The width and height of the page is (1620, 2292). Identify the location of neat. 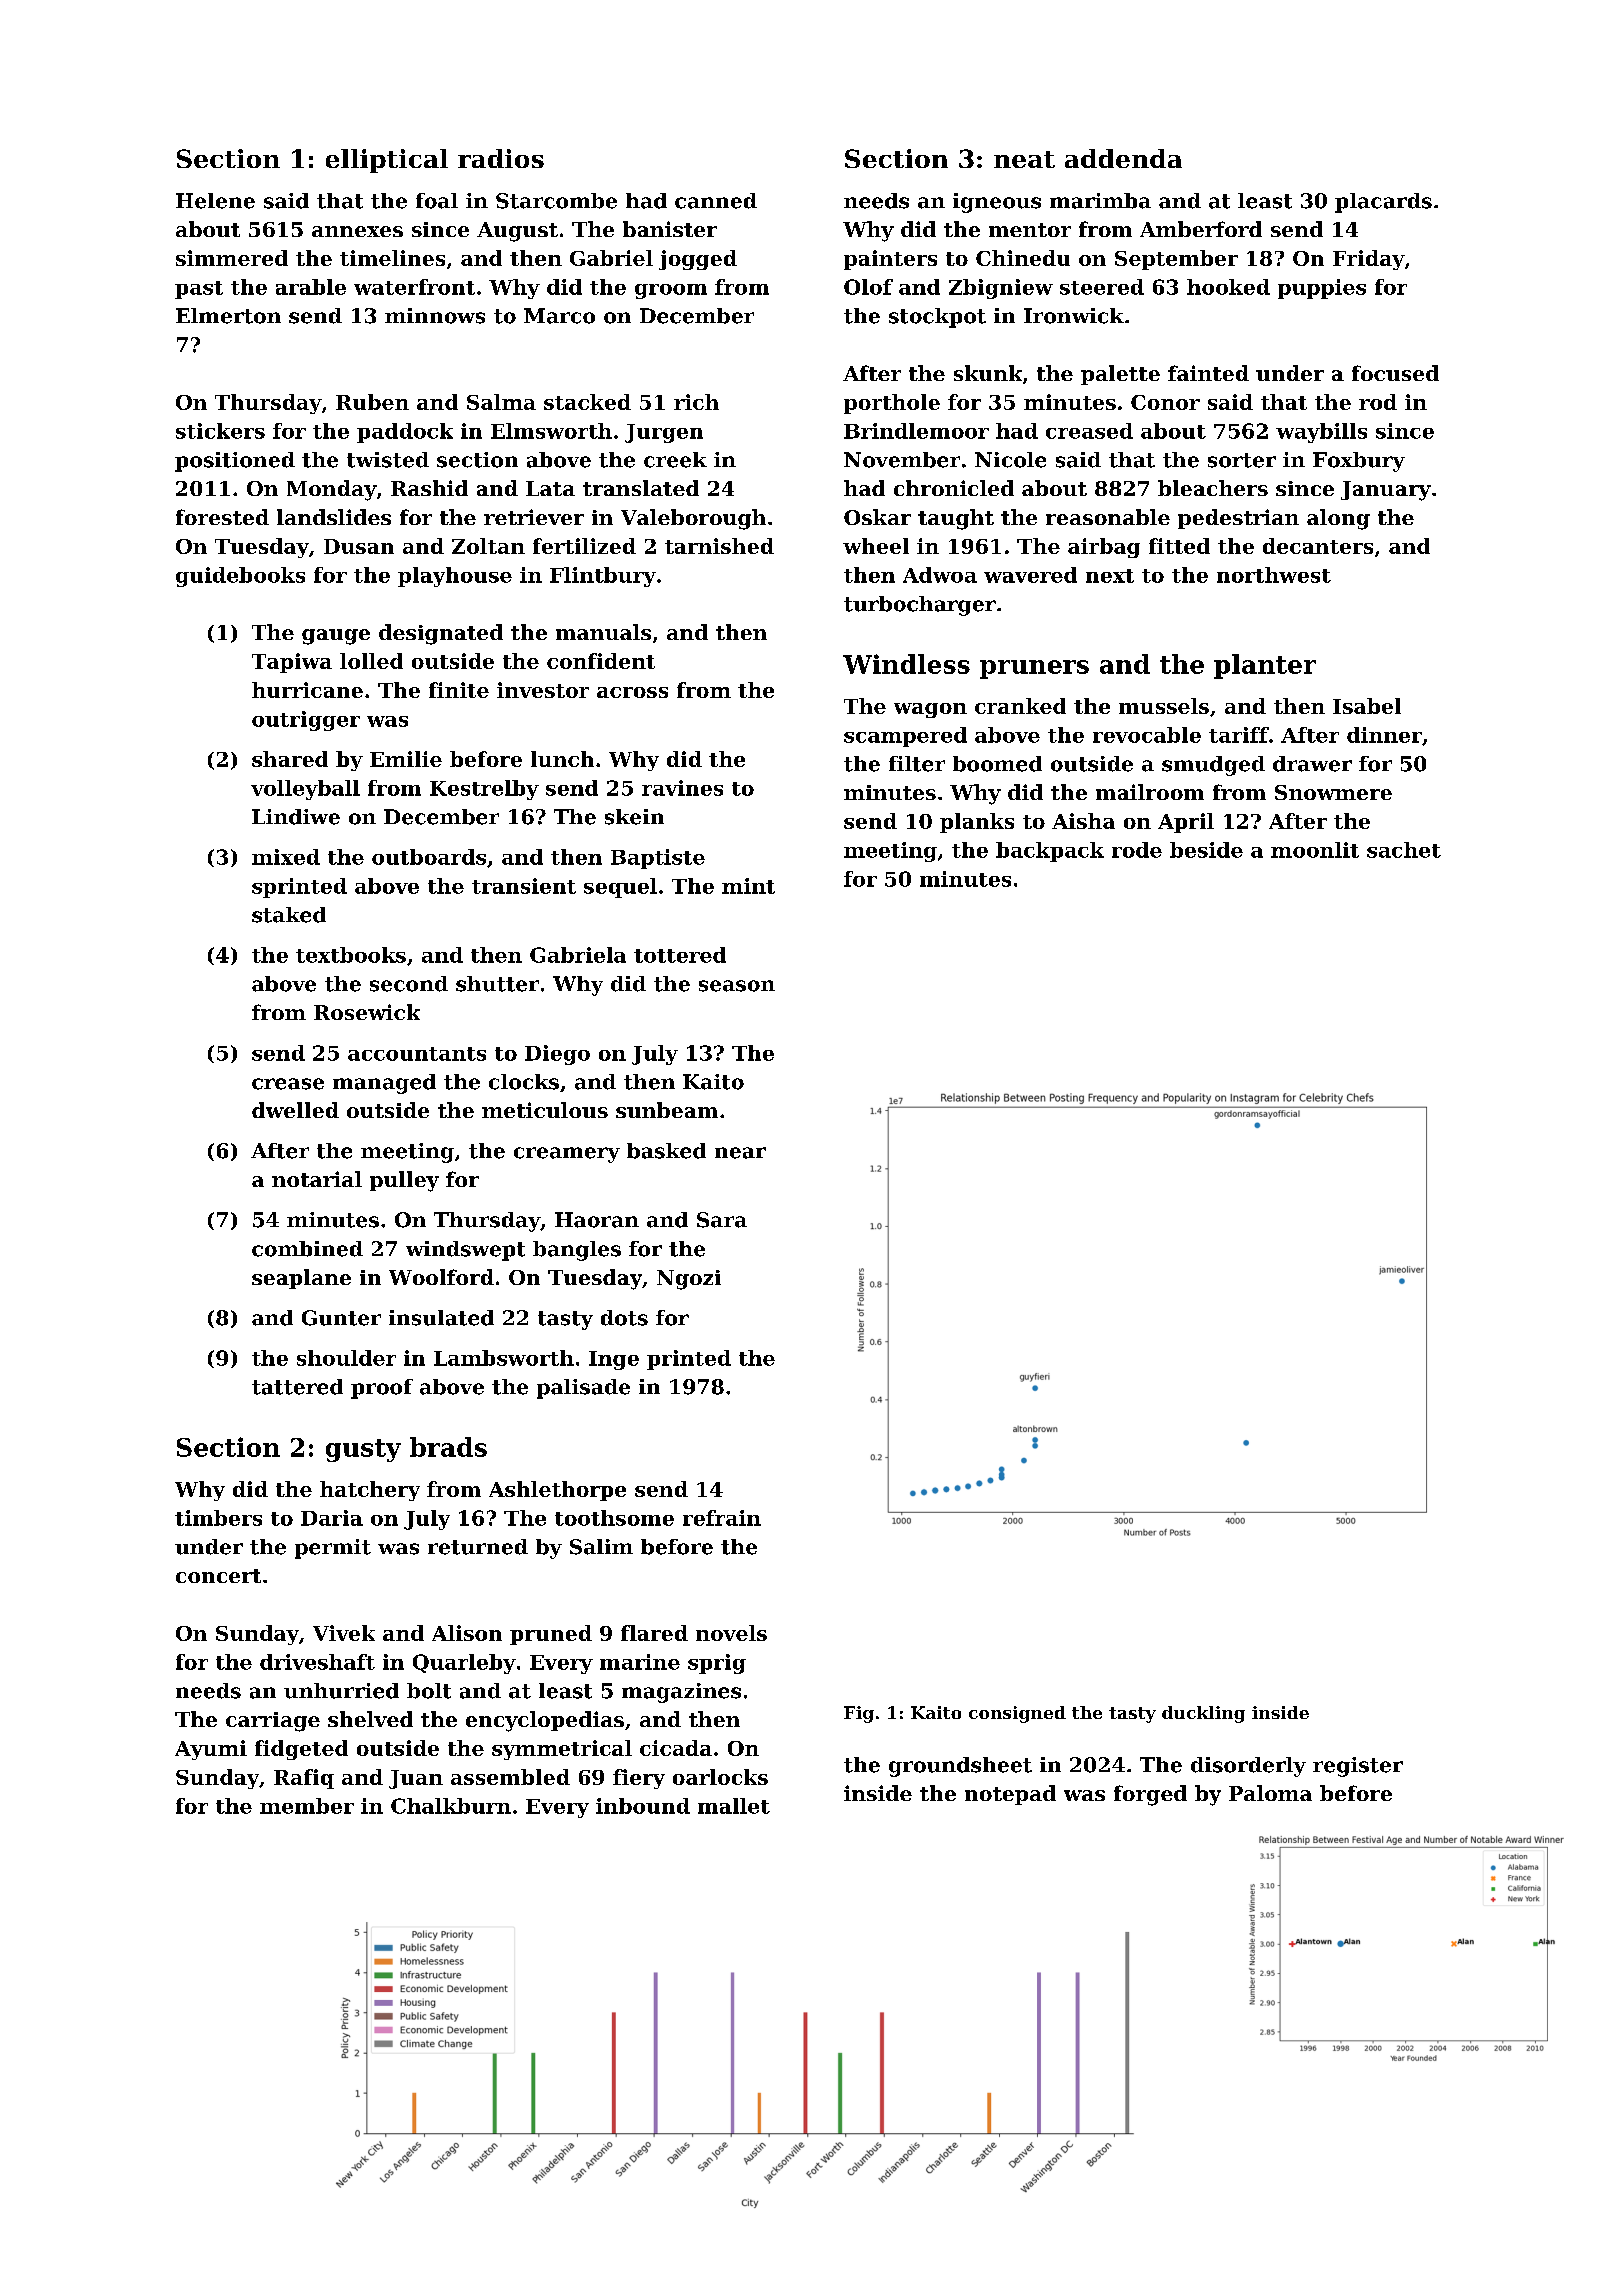
(1024, 159).
